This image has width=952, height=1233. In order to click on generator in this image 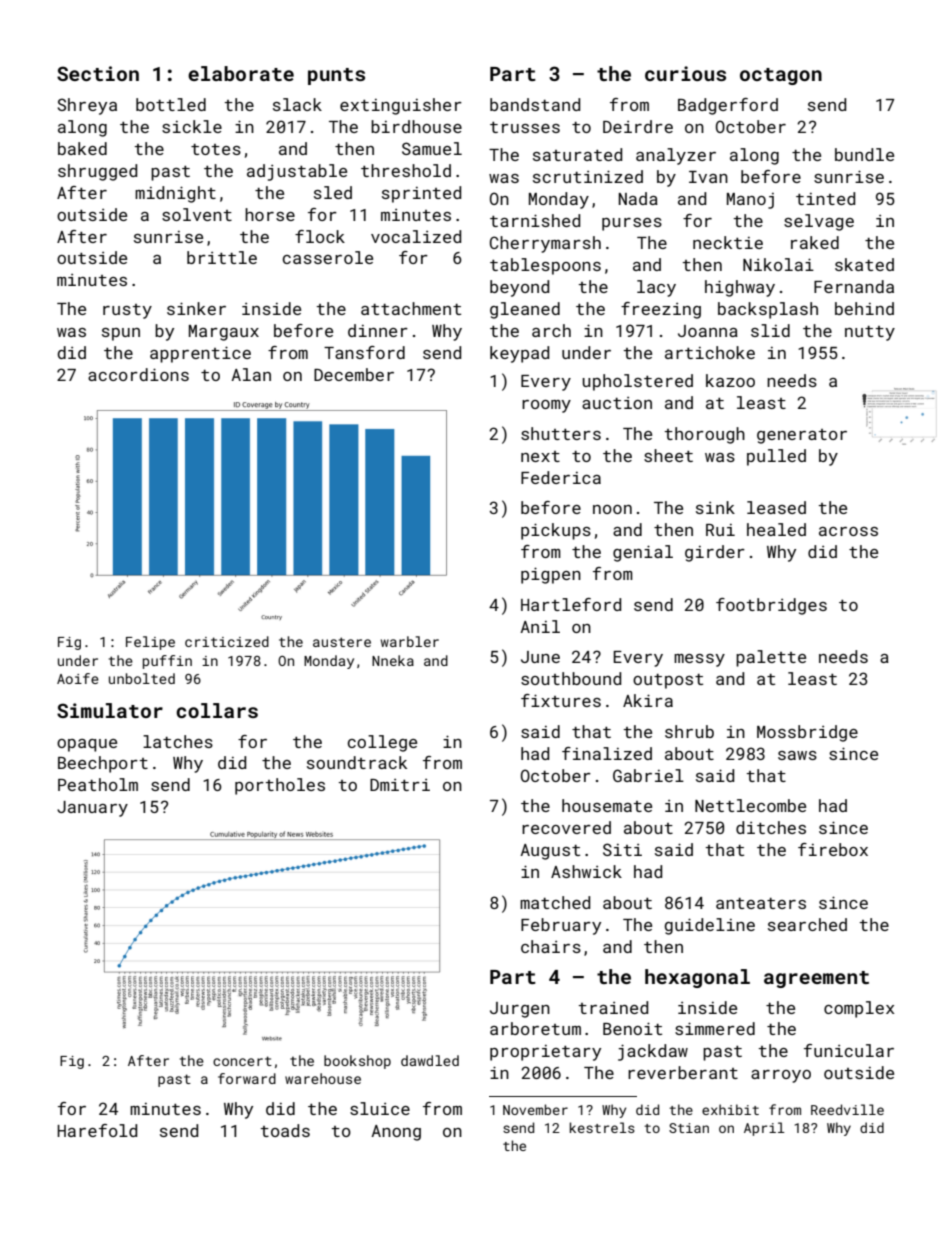, I will do `click(802, 436)`.
